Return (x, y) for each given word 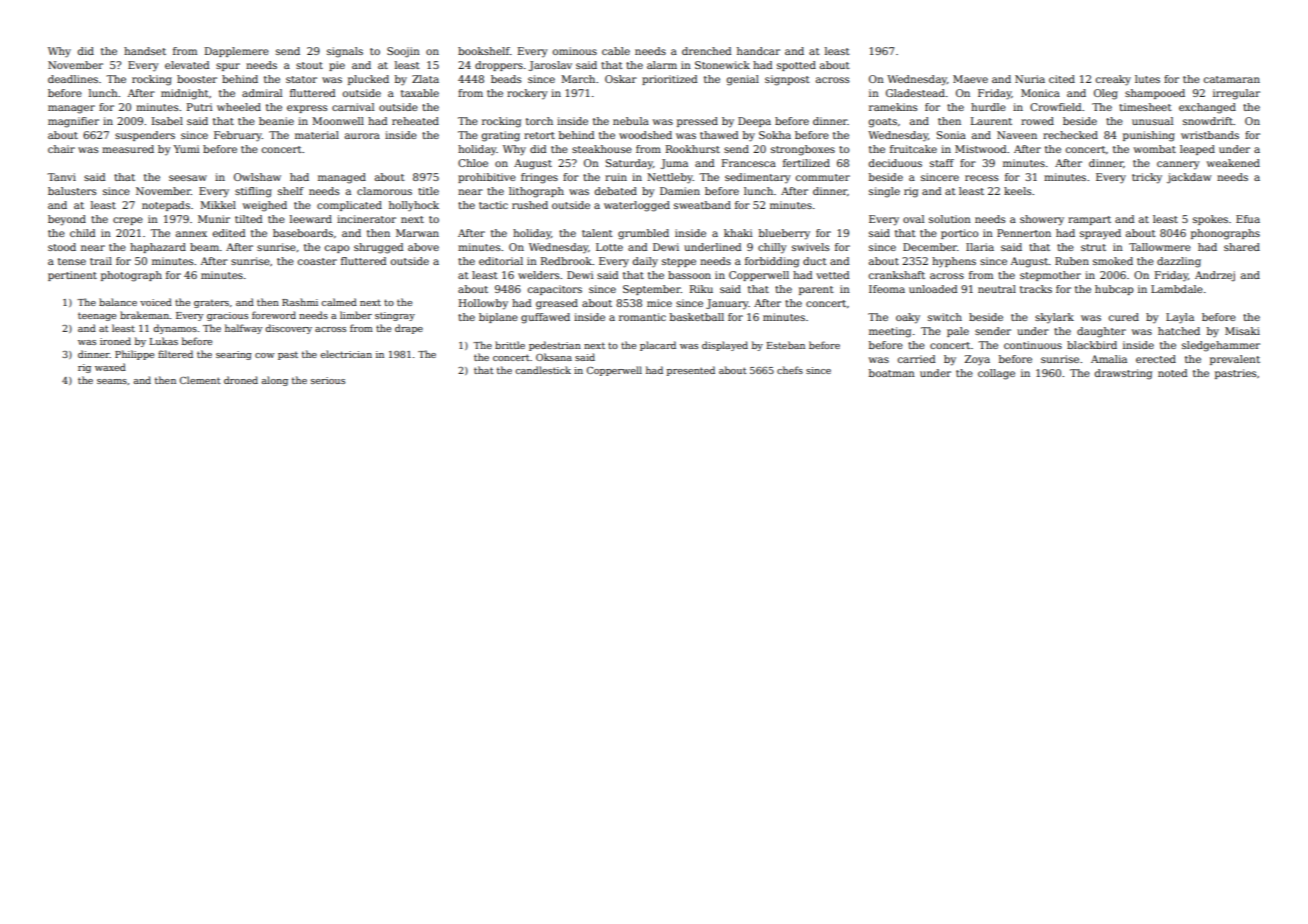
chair (61, 149)
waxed (110, 367)
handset (145, 51)
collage (996, 374)
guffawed (545, 318)
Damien (680, 191)
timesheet (1145, 107)
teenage (97, 316)
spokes (1210, 220)
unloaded (933, 289)
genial (743, 80)
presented (691, 371)
